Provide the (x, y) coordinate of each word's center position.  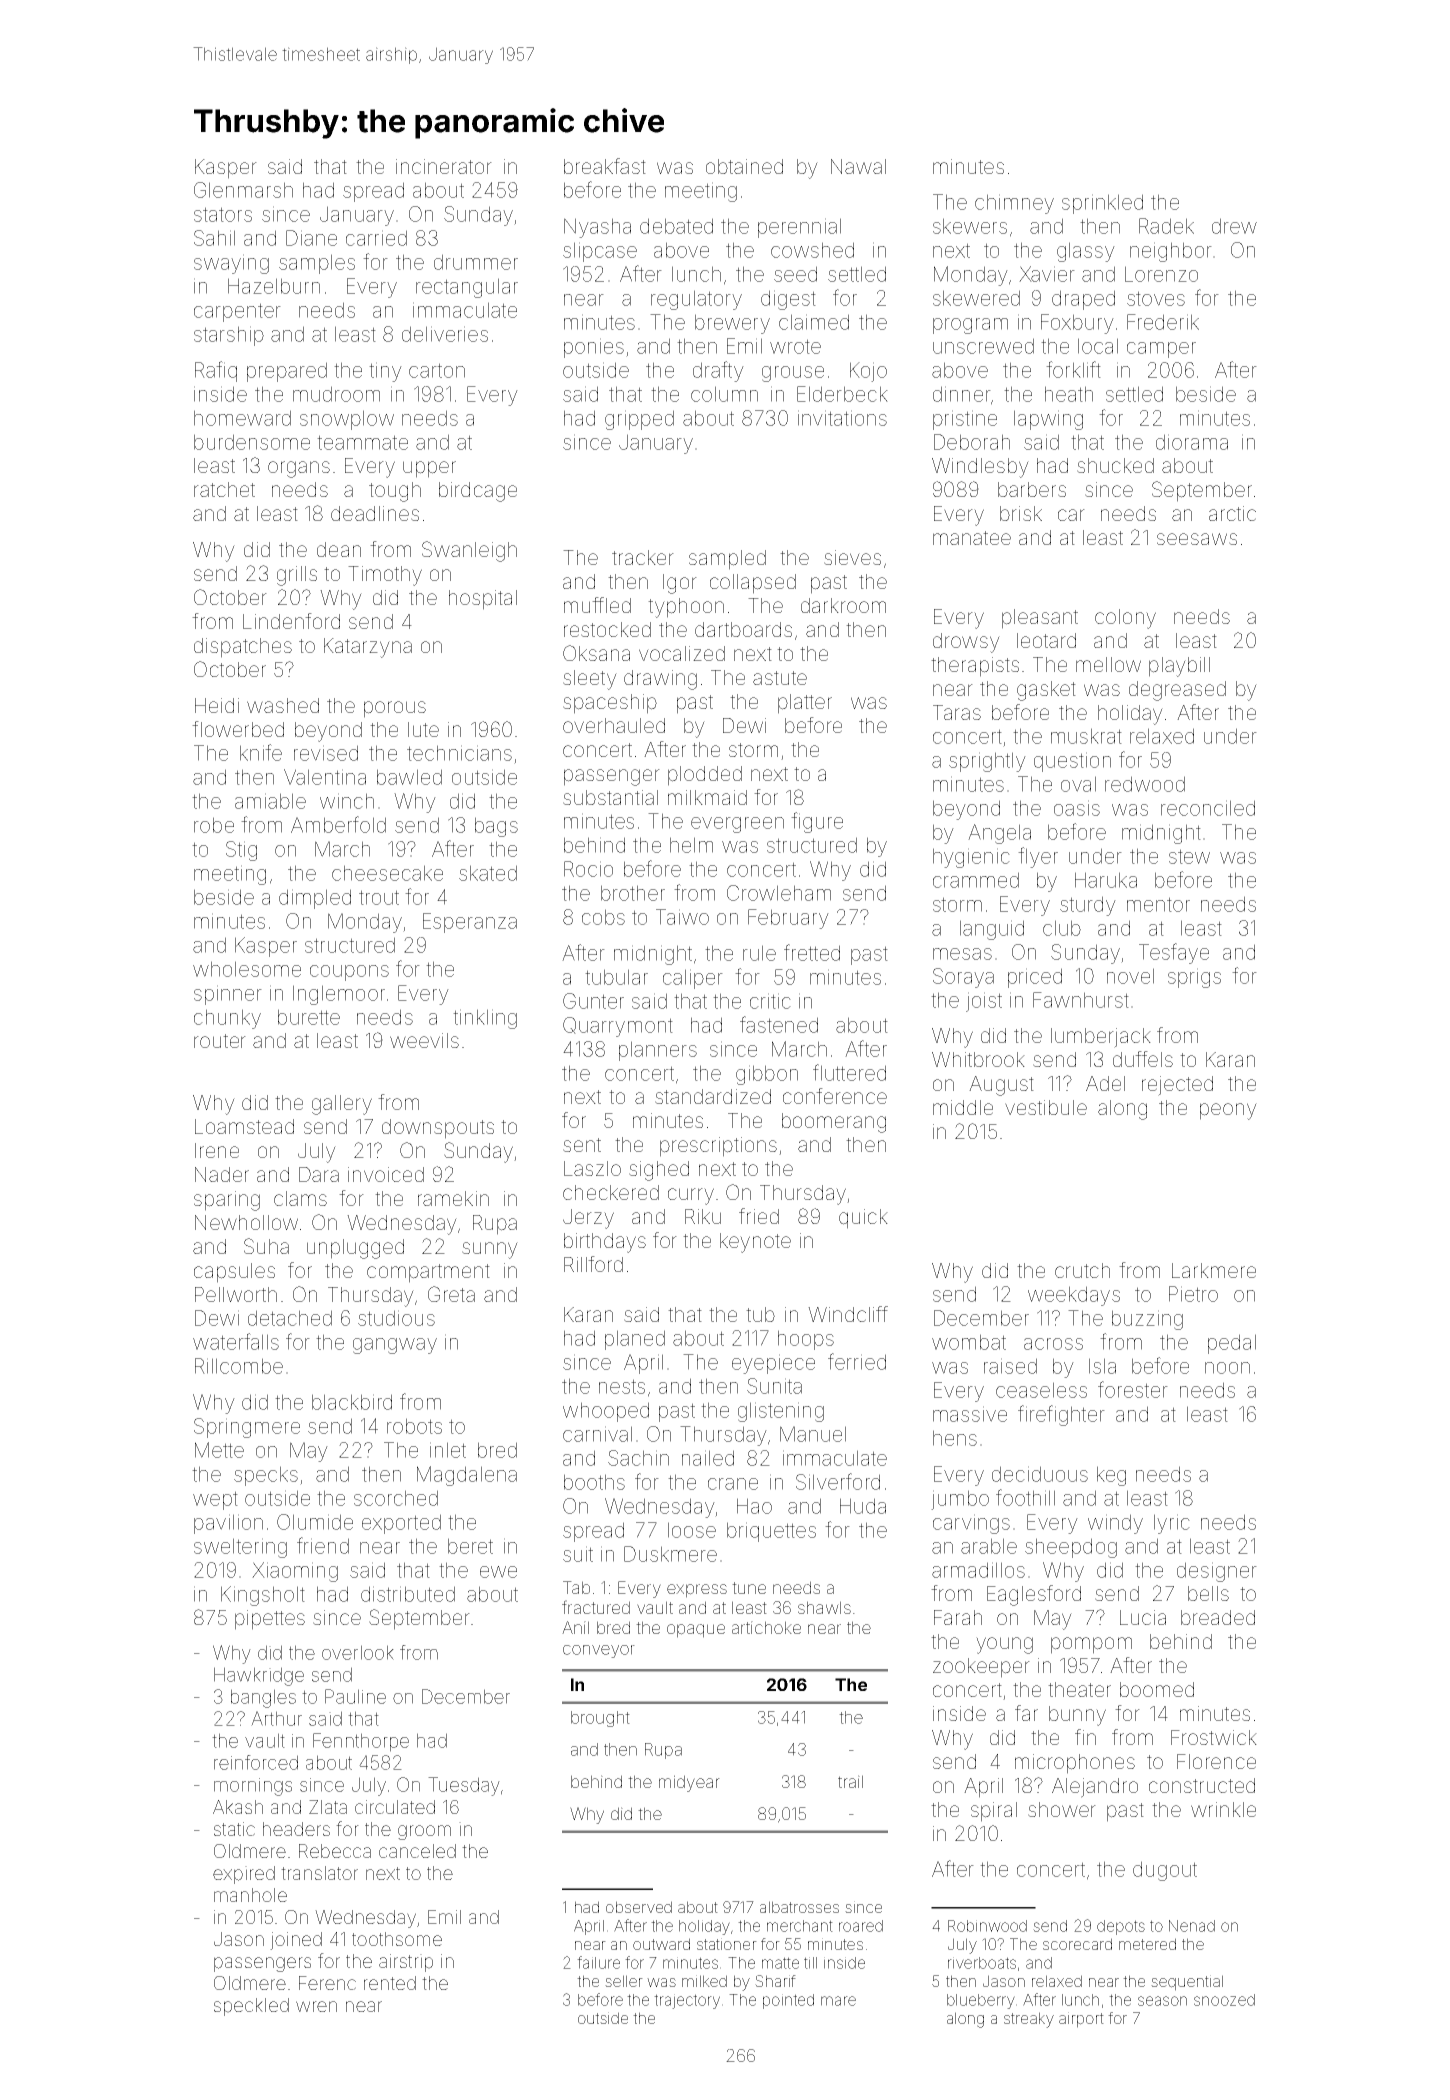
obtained (744, 166)
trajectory (687, 2001)
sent (582, 1145)
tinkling (485, 1019)
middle (963, 1107)
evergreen (737, 825)
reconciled (1208, 808)
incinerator (444, 166)
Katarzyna (368, 648)
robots (414, 1426)
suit (578, 1554)
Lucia (1143, 1617)
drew (1234, 226)
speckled (251, 2007)
